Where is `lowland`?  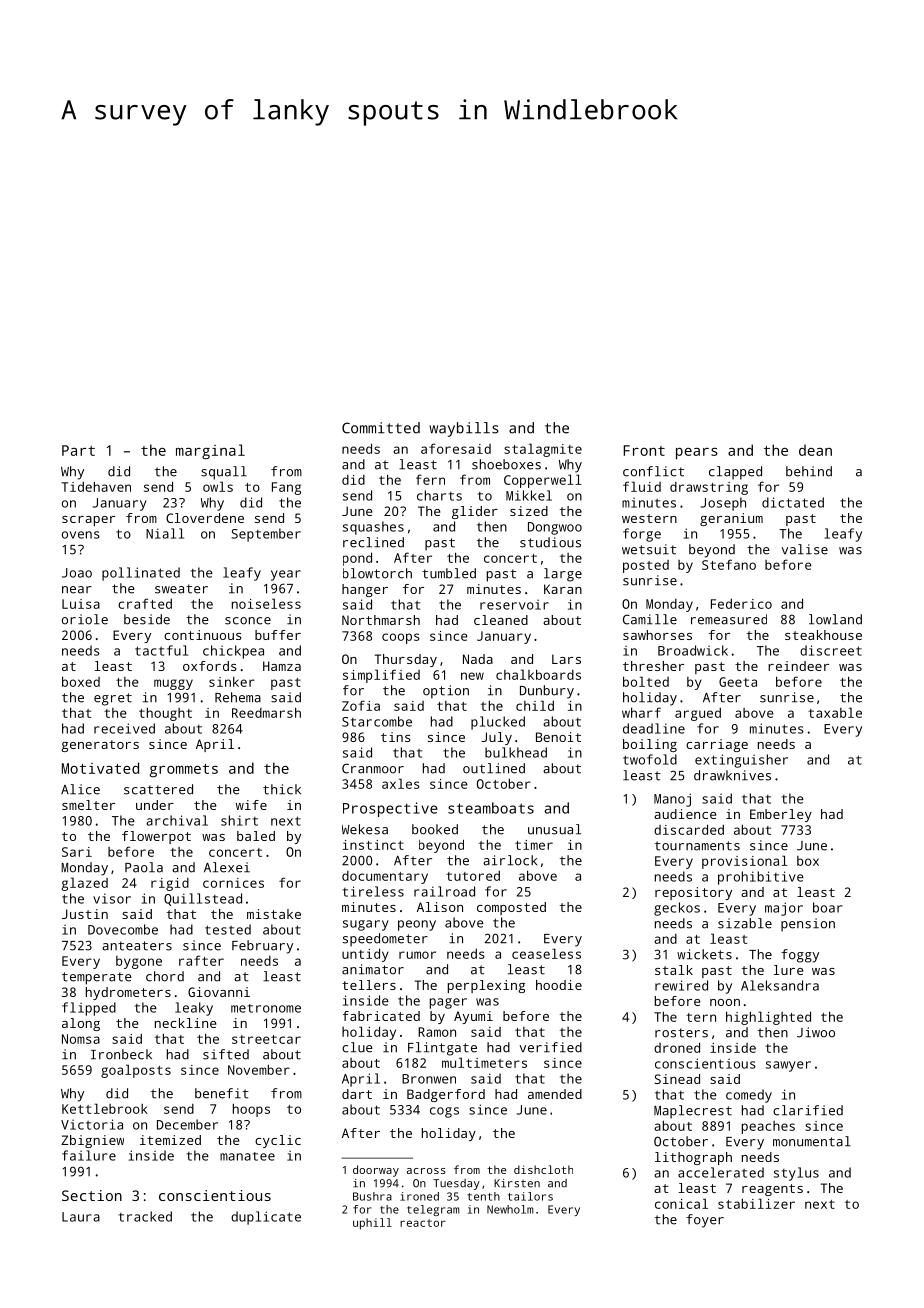
lowland is located at coordinates (835, 619).
